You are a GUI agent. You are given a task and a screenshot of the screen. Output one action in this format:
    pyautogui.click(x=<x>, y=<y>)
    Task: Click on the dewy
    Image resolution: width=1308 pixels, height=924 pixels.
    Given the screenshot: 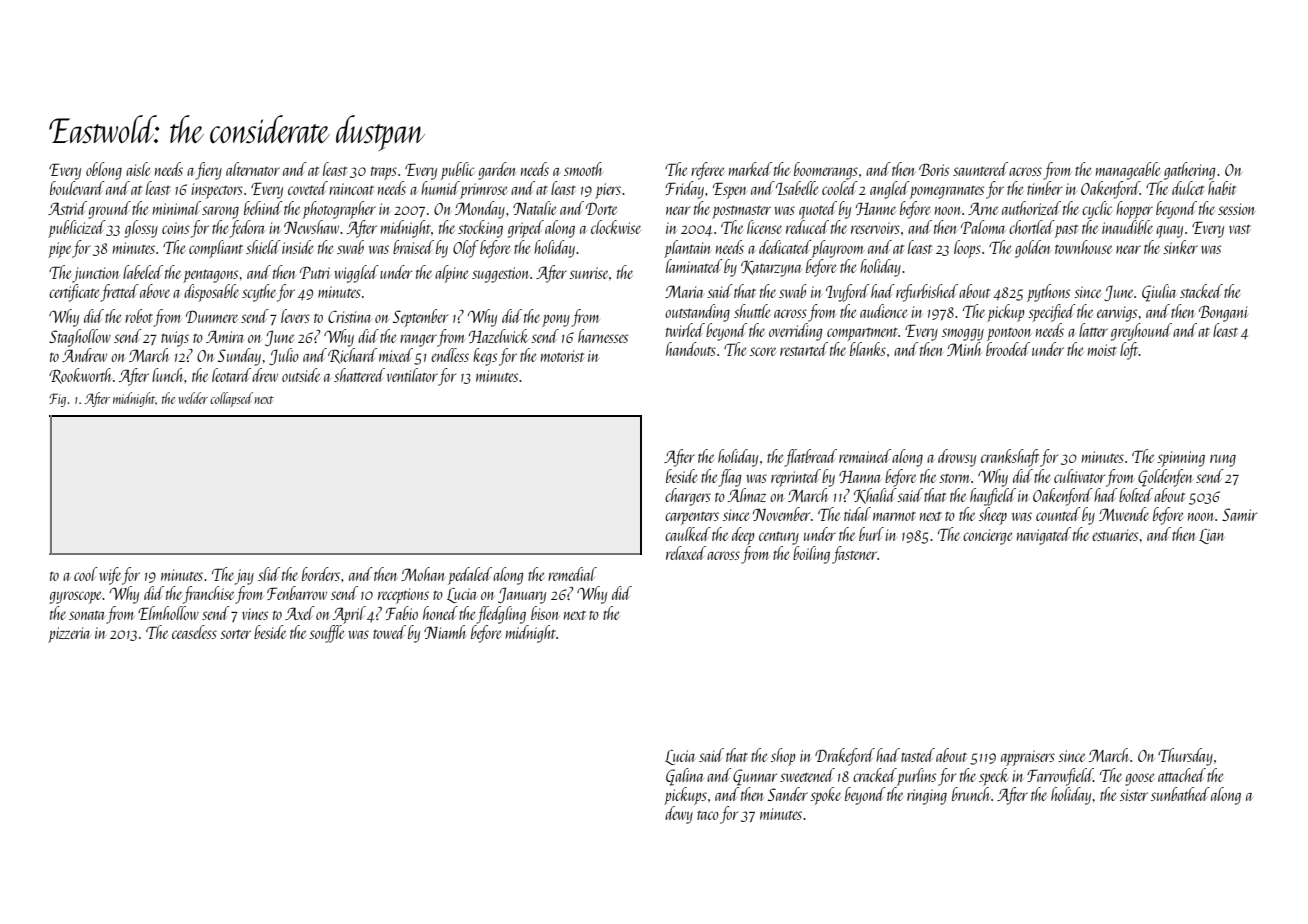 What is the action you would take?
    pyautogui.click(x=679, y=815)
